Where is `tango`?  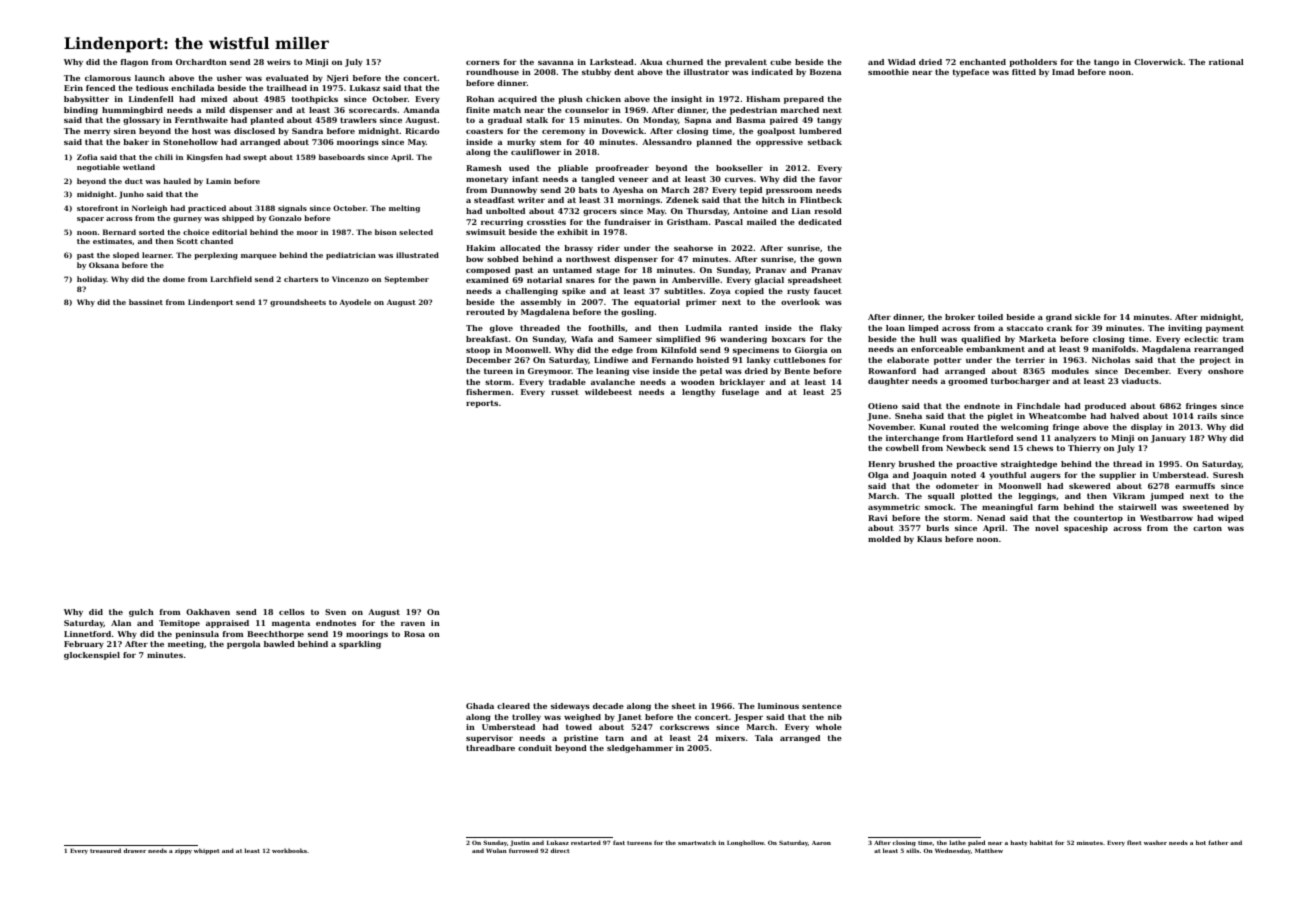
tango is located at coordinates (1106, 63).
